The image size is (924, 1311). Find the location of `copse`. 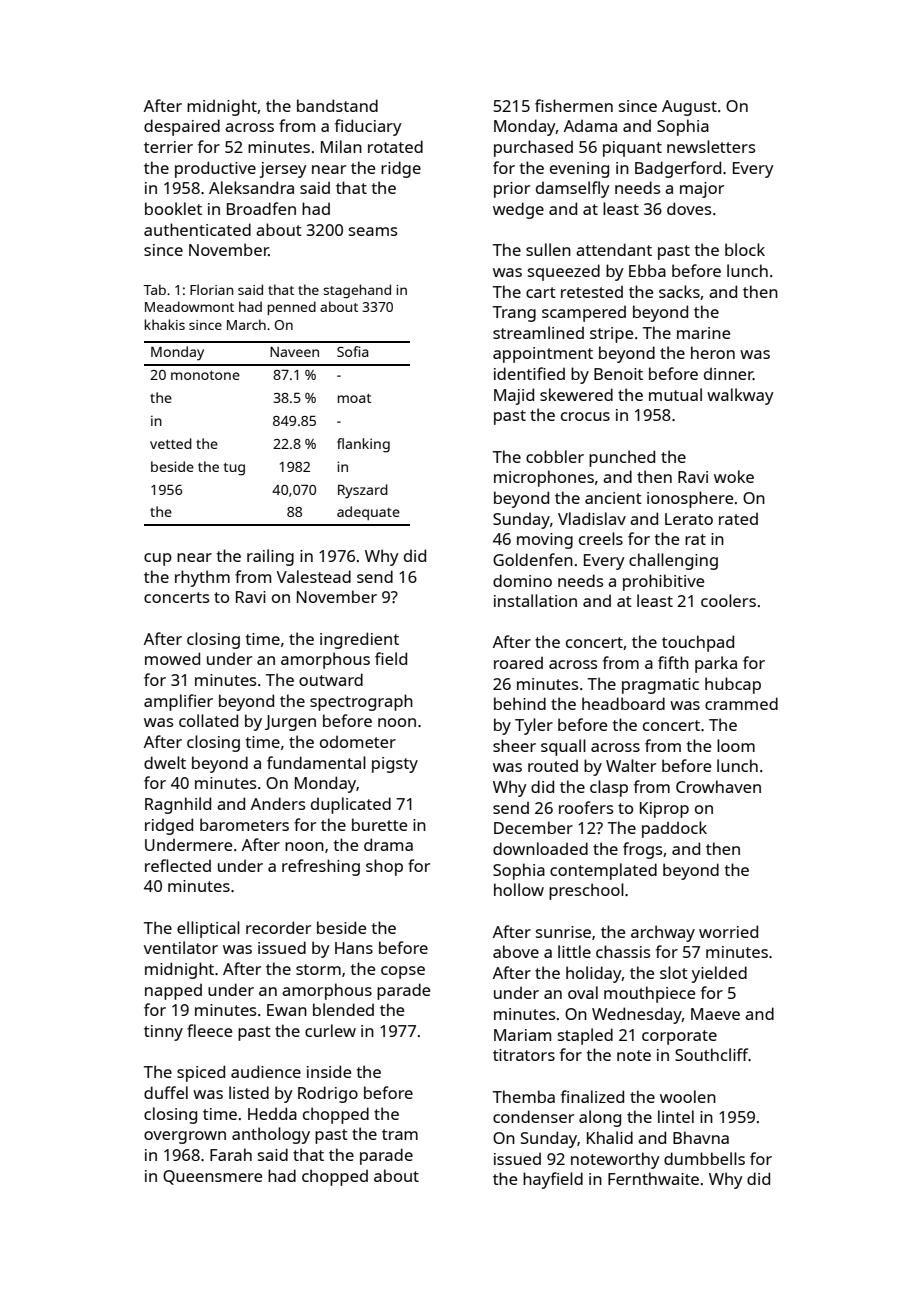

copse is located at coordinates (403, 972).
